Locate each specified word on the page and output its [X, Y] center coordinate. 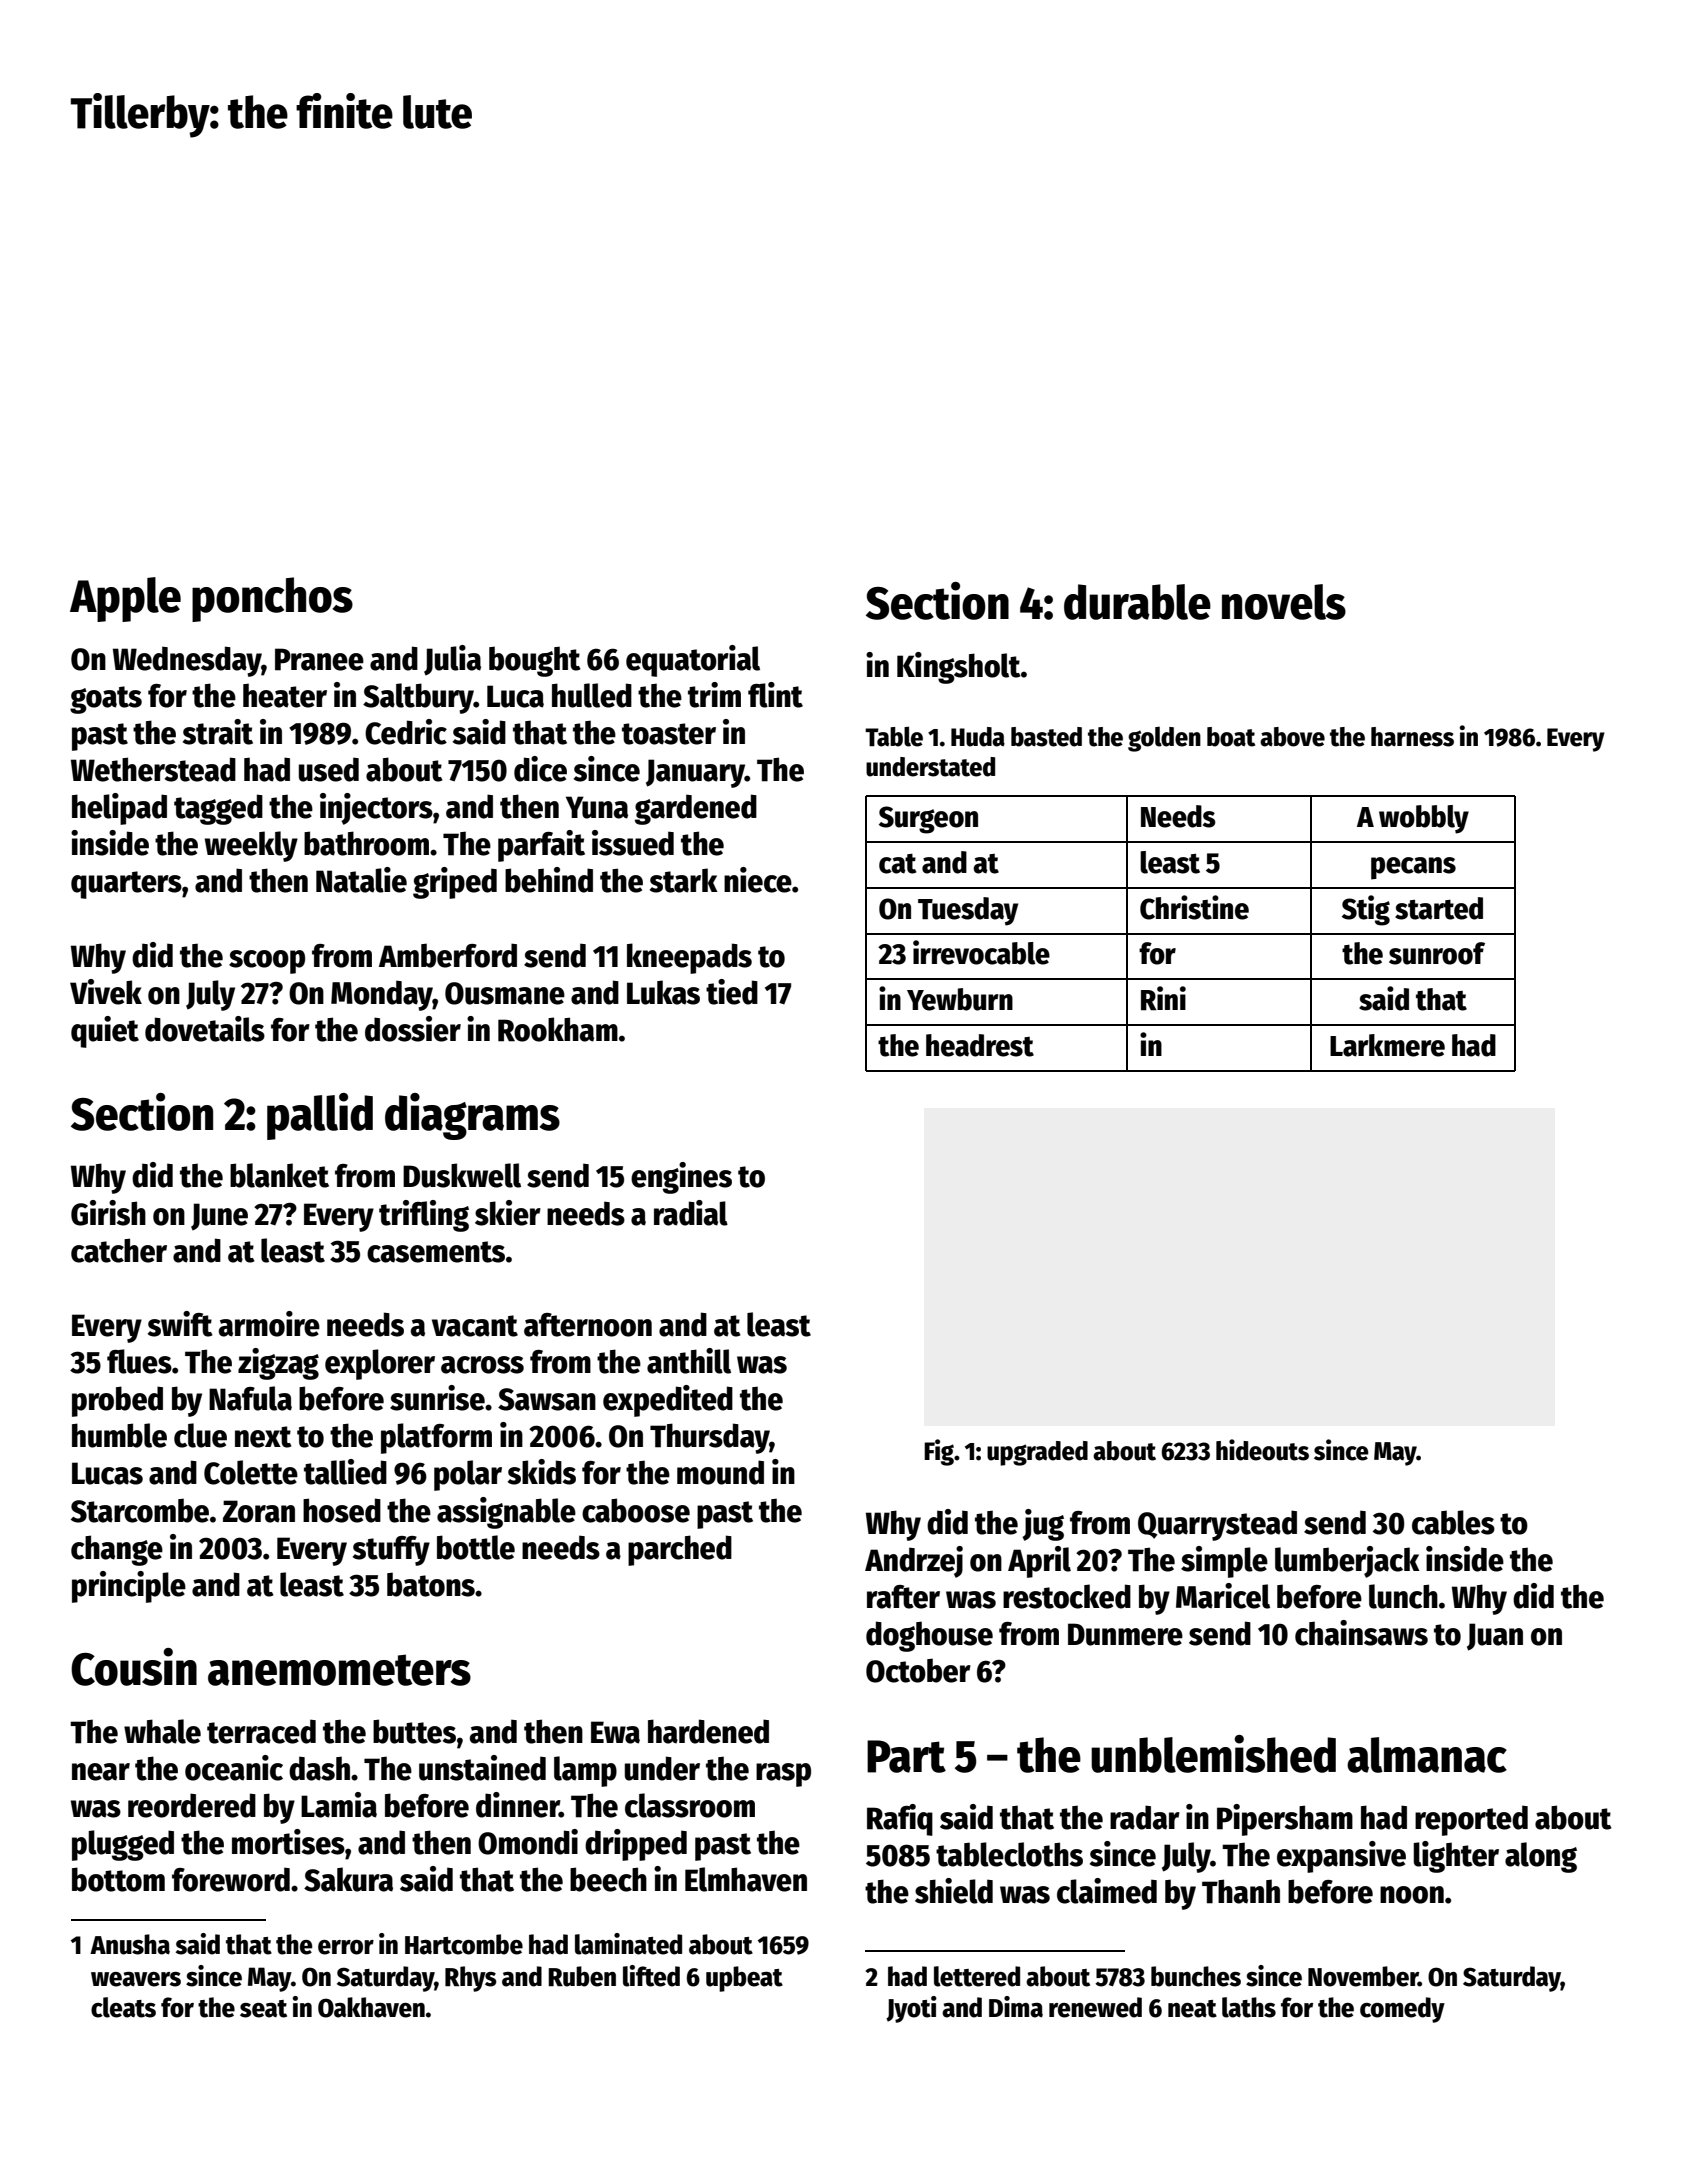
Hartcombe [464, 1944]
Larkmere [1387, 1045]
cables [1453, 1522]
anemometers [339, 1670]
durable [1137, 602]
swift [180, 1324]
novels [1284, 602]
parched [680, 1550]
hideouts [1262, 1450]
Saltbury [418, 698]
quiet [105, 1032]
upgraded [1037, 1453]
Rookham [558, 1029]
